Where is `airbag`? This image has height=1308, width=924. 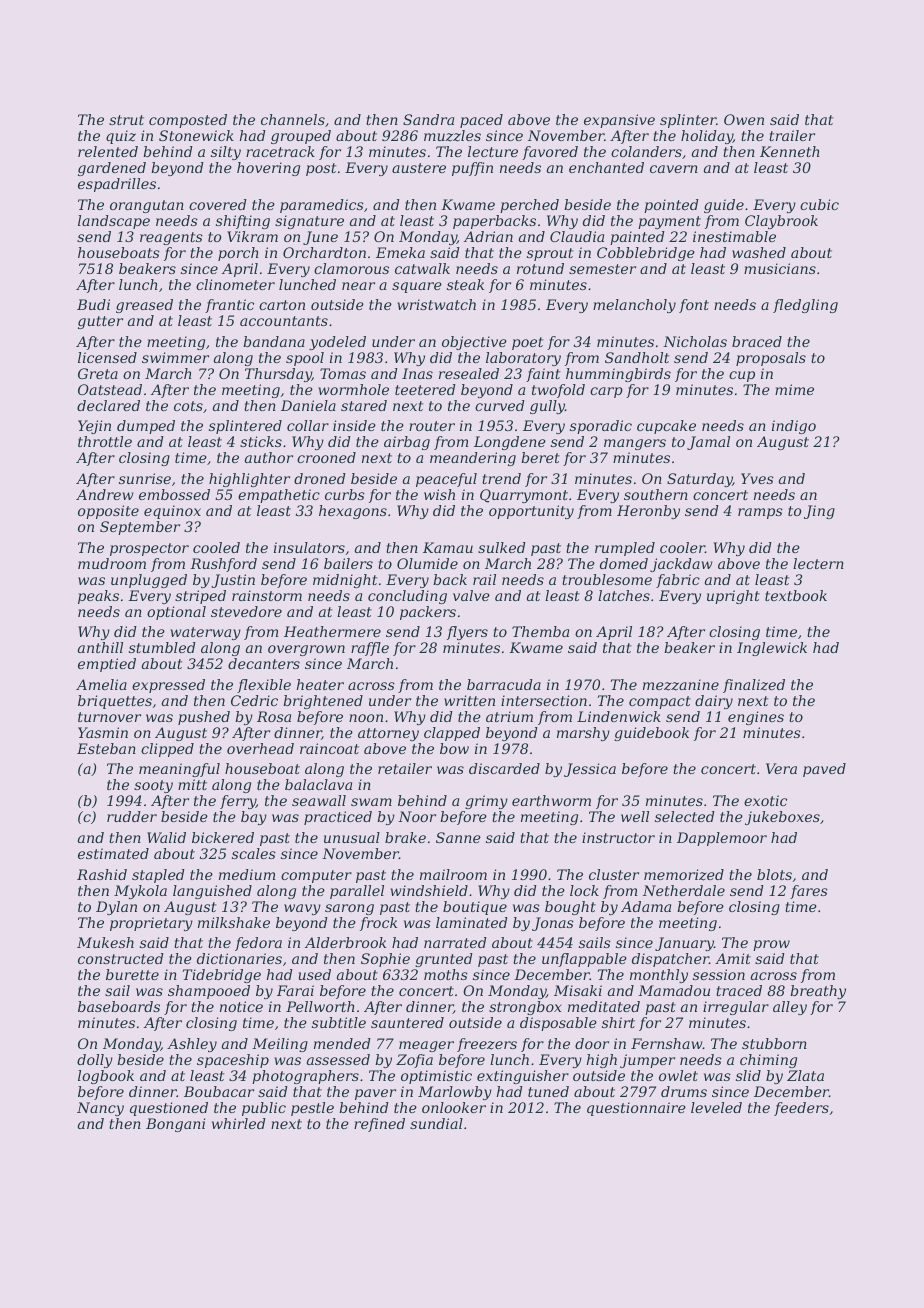 airbag is located at coordinates (407, 443).
